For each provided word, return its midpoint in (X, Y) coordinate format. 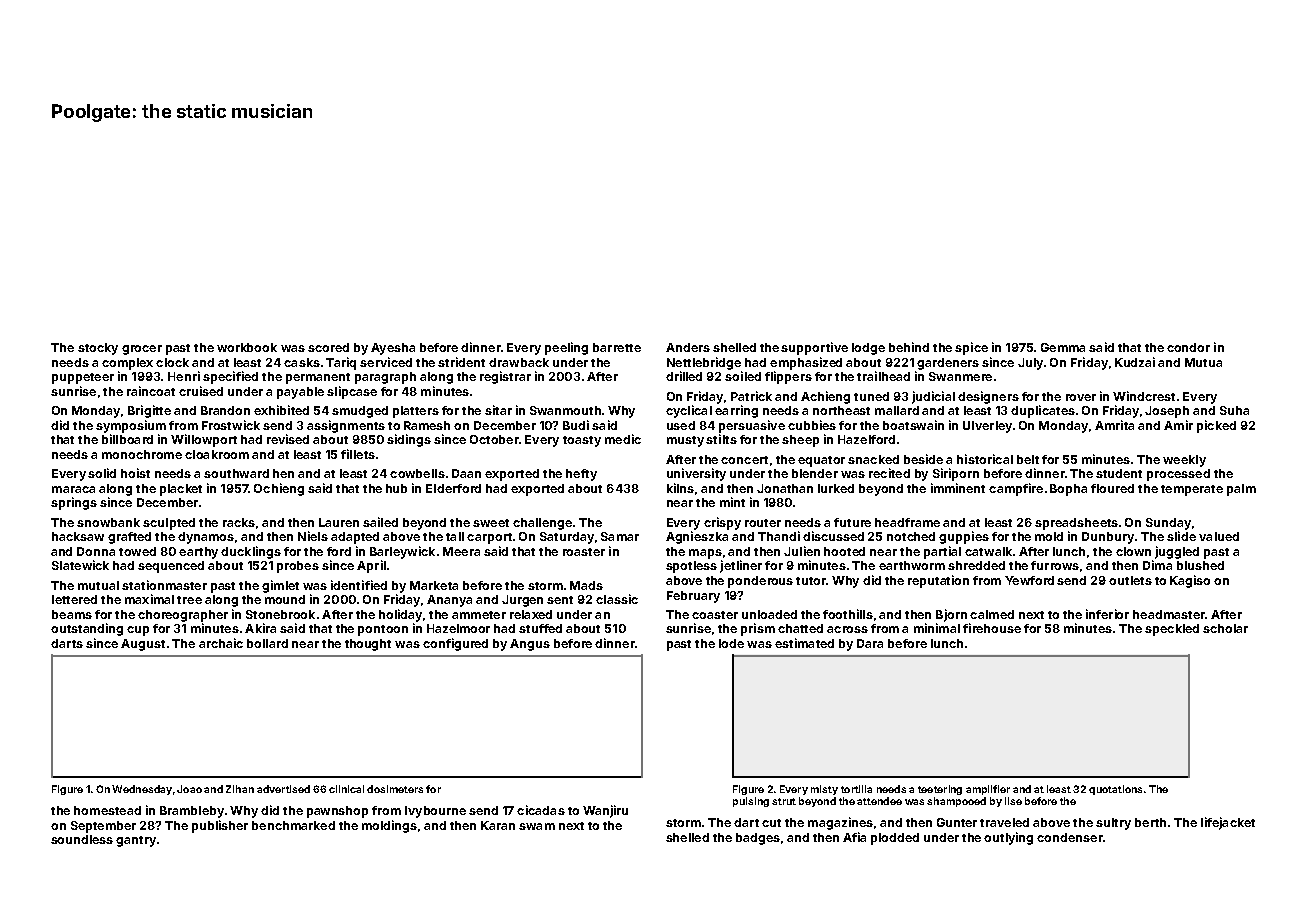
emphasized (806, 363)
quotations (1115, 790)
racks (239, 522)
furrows (1055, 565)
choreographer (183, 616)
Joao (189, 789)
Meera (461, 551)
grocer (142, 350)
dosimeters (395, 789)
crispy (722, 523)
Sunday (1168, 524)
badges (758, 839)
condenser (1070, 837)
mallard (897, 410)
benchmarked (293, 825)
